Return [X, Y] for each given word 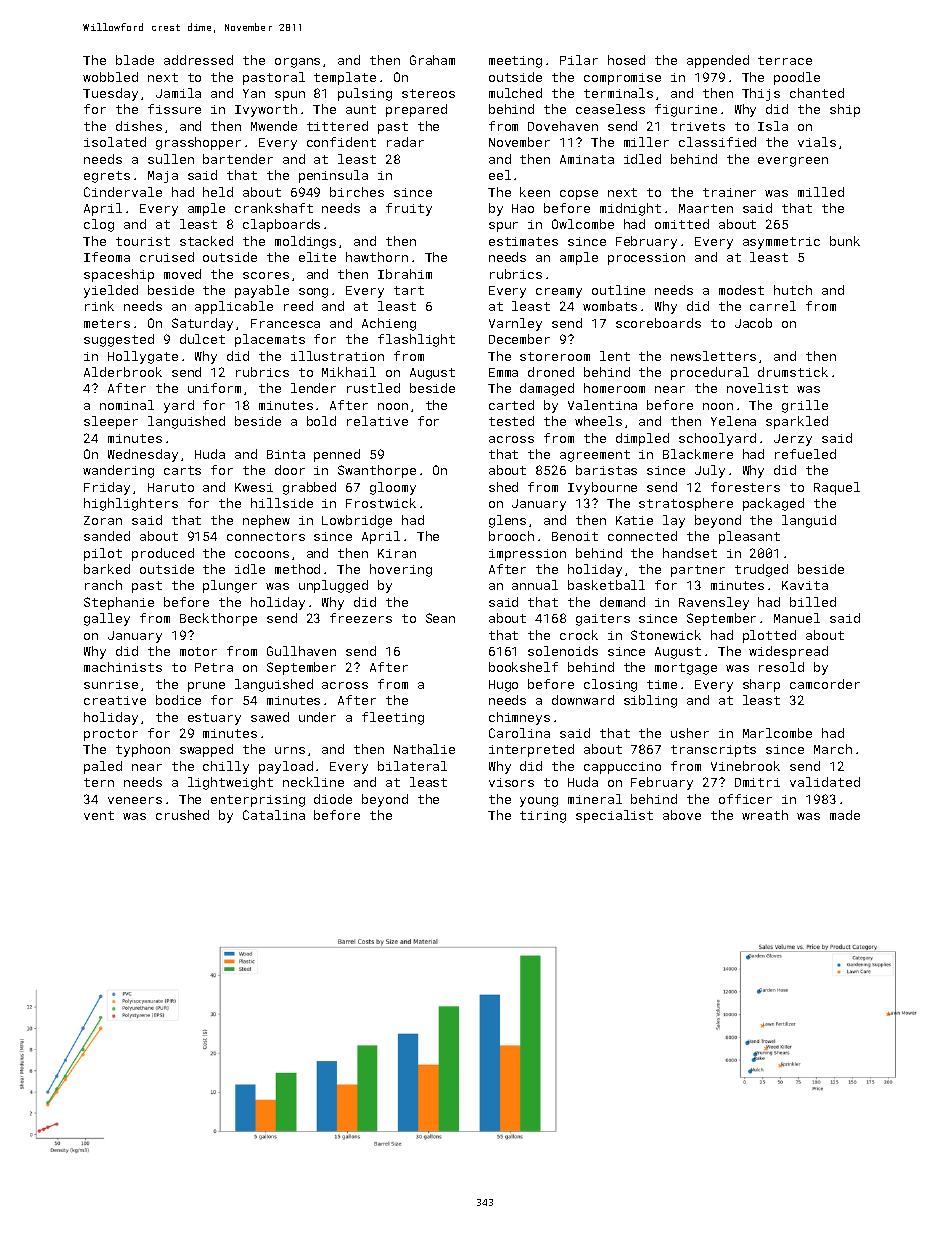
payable [262, 291]
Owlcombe [583, 224]
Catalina [274, 815]
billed [813, 602]
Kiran [397, 553]
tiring [543, 817]
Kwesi [254, 487]
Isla [773, 126]
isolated [115, 142]
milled [821, 192]
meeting [515, 62]
